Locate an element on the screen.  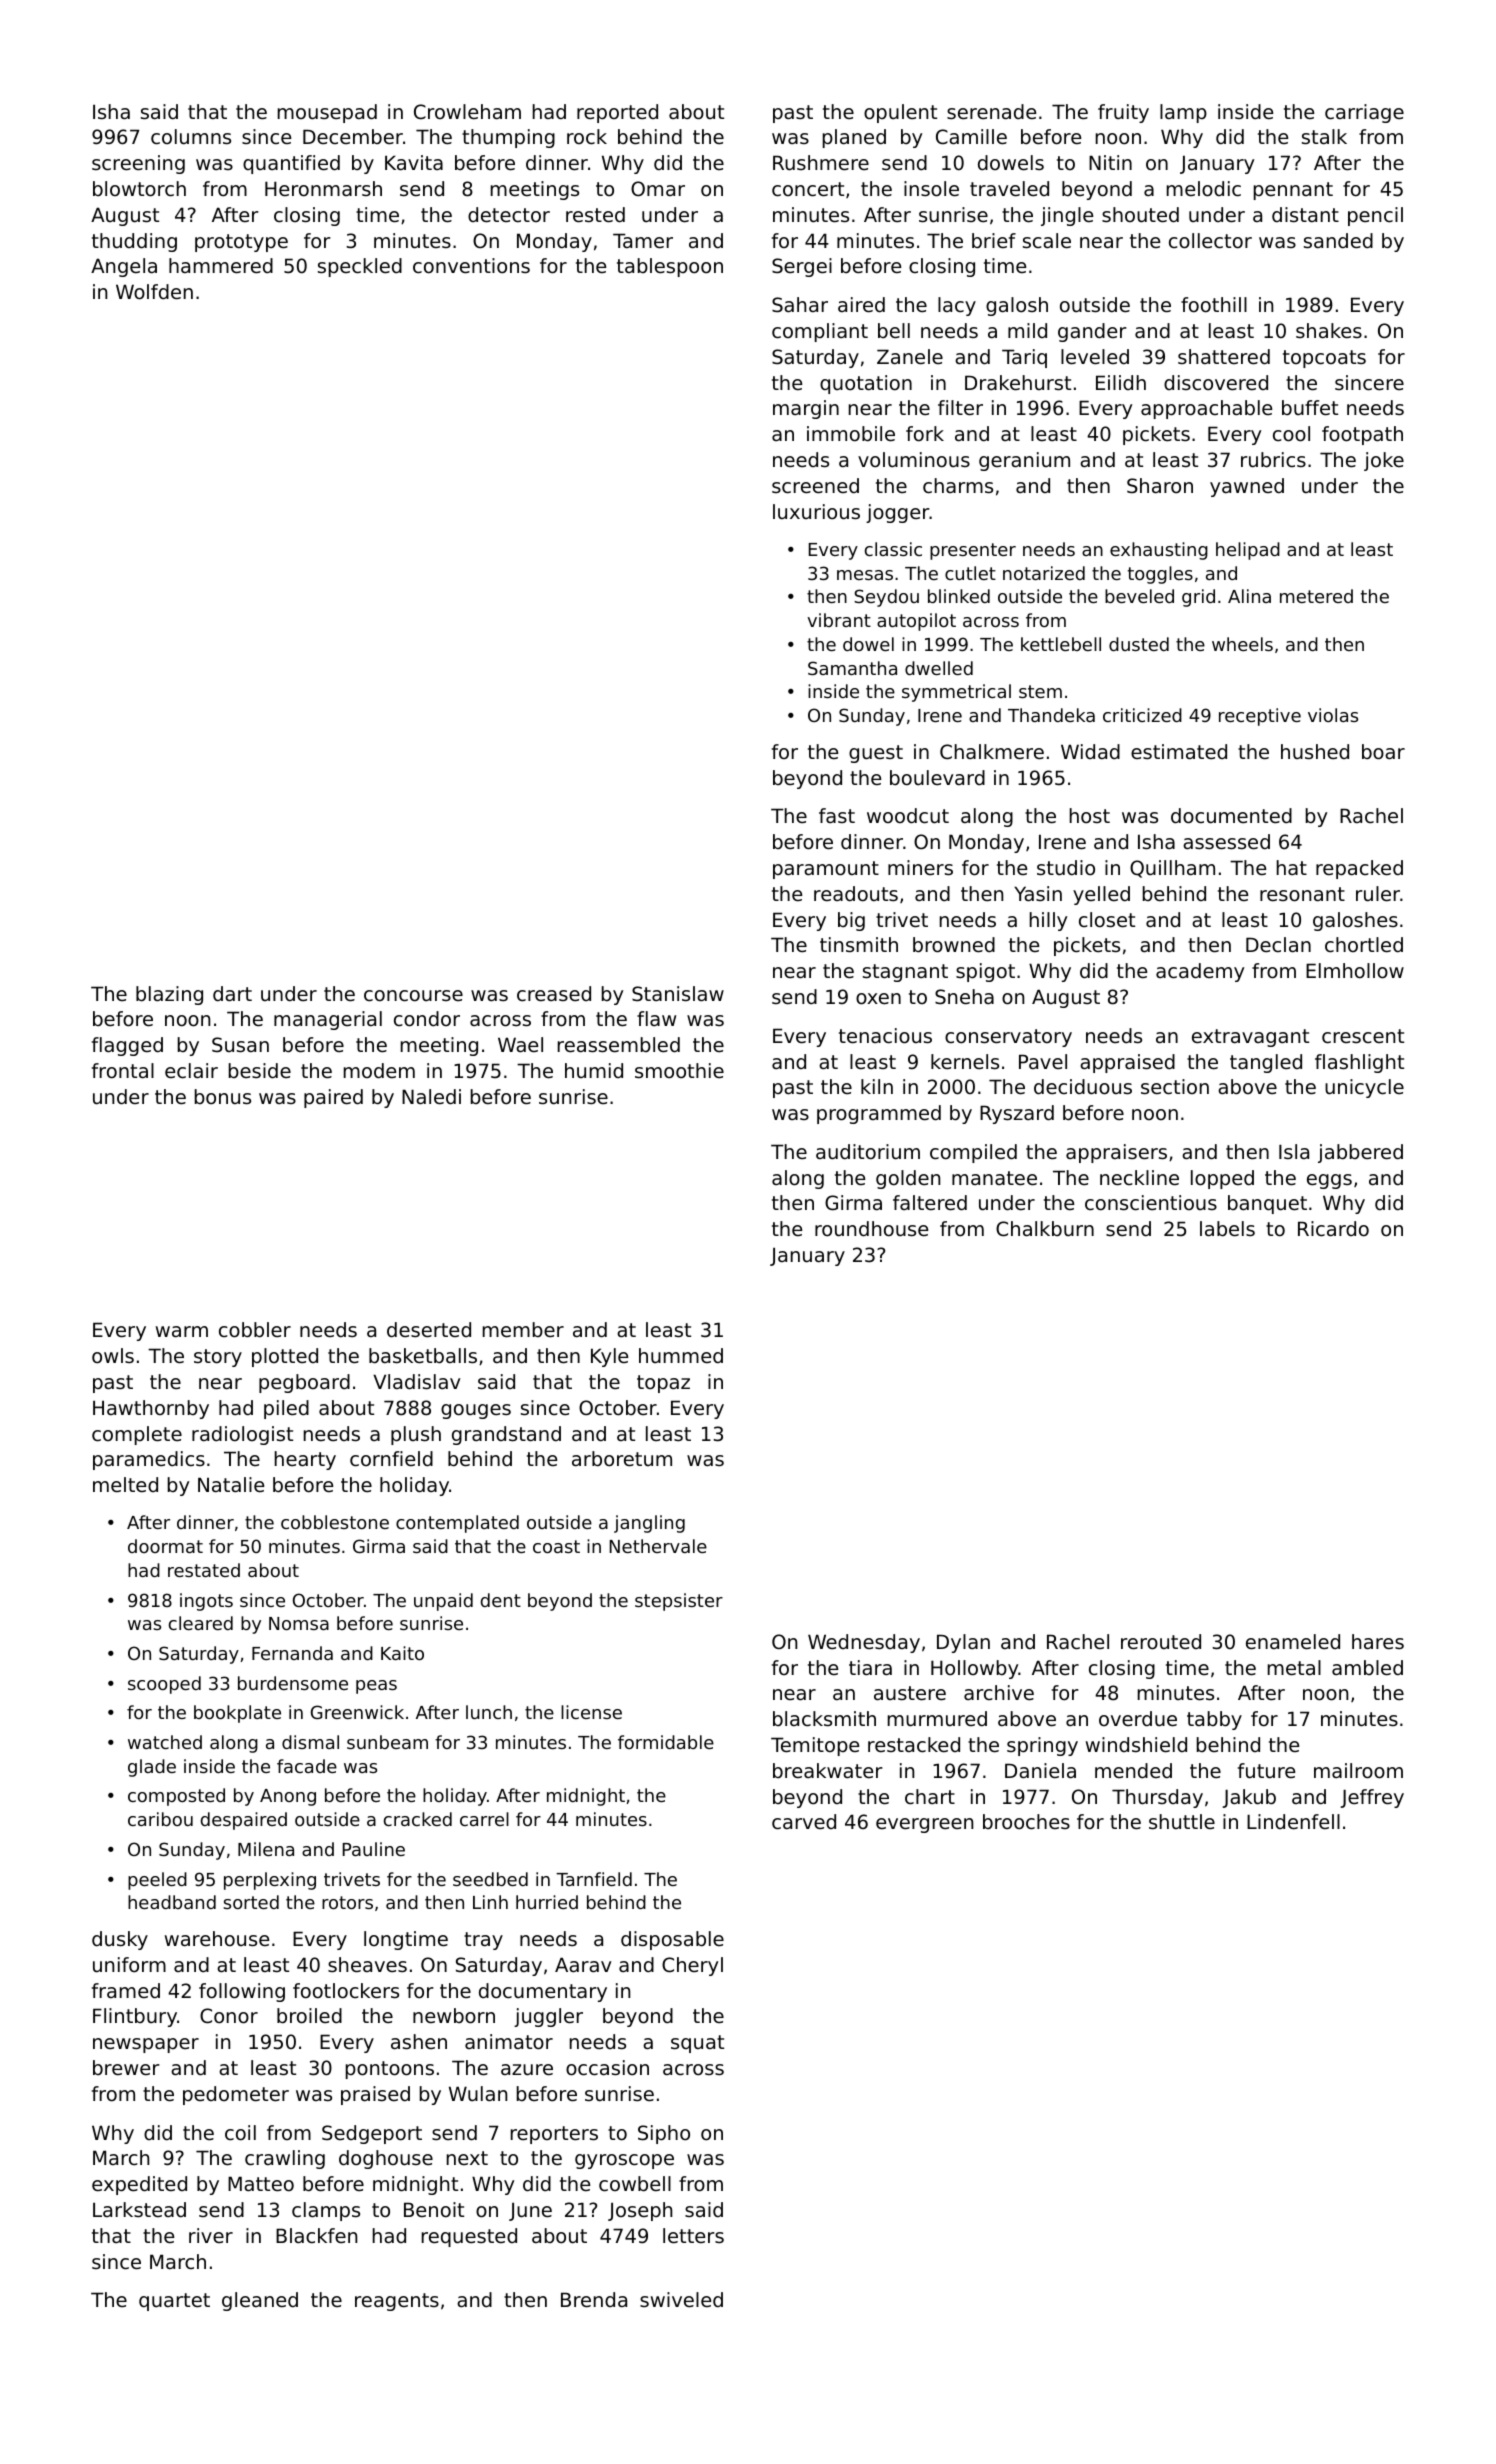
columns is located at coordinates (191, 137).
